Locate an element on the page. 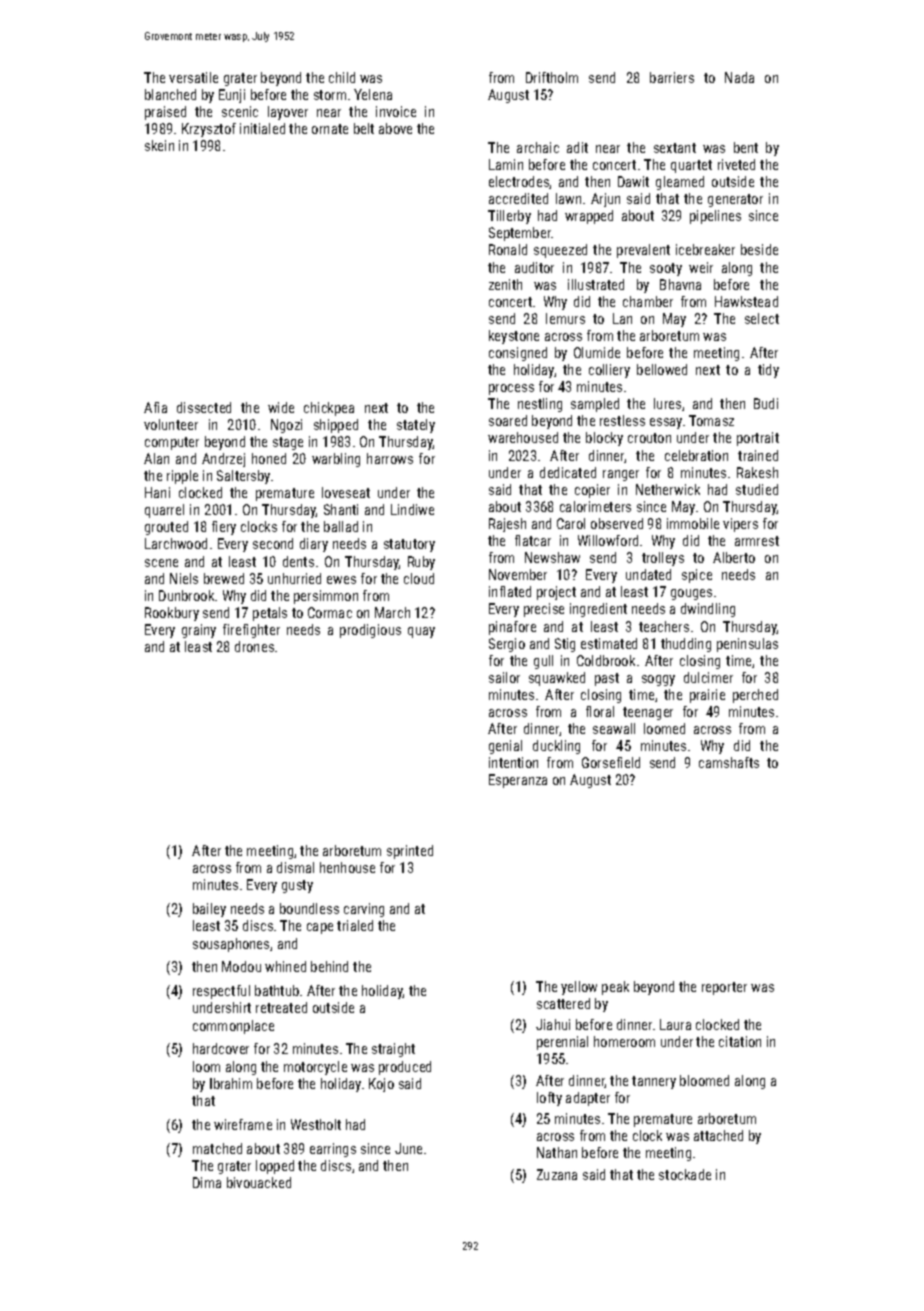 The width and height of the image is (924, 1311). stockade is located at coordinates (685, 1174).
